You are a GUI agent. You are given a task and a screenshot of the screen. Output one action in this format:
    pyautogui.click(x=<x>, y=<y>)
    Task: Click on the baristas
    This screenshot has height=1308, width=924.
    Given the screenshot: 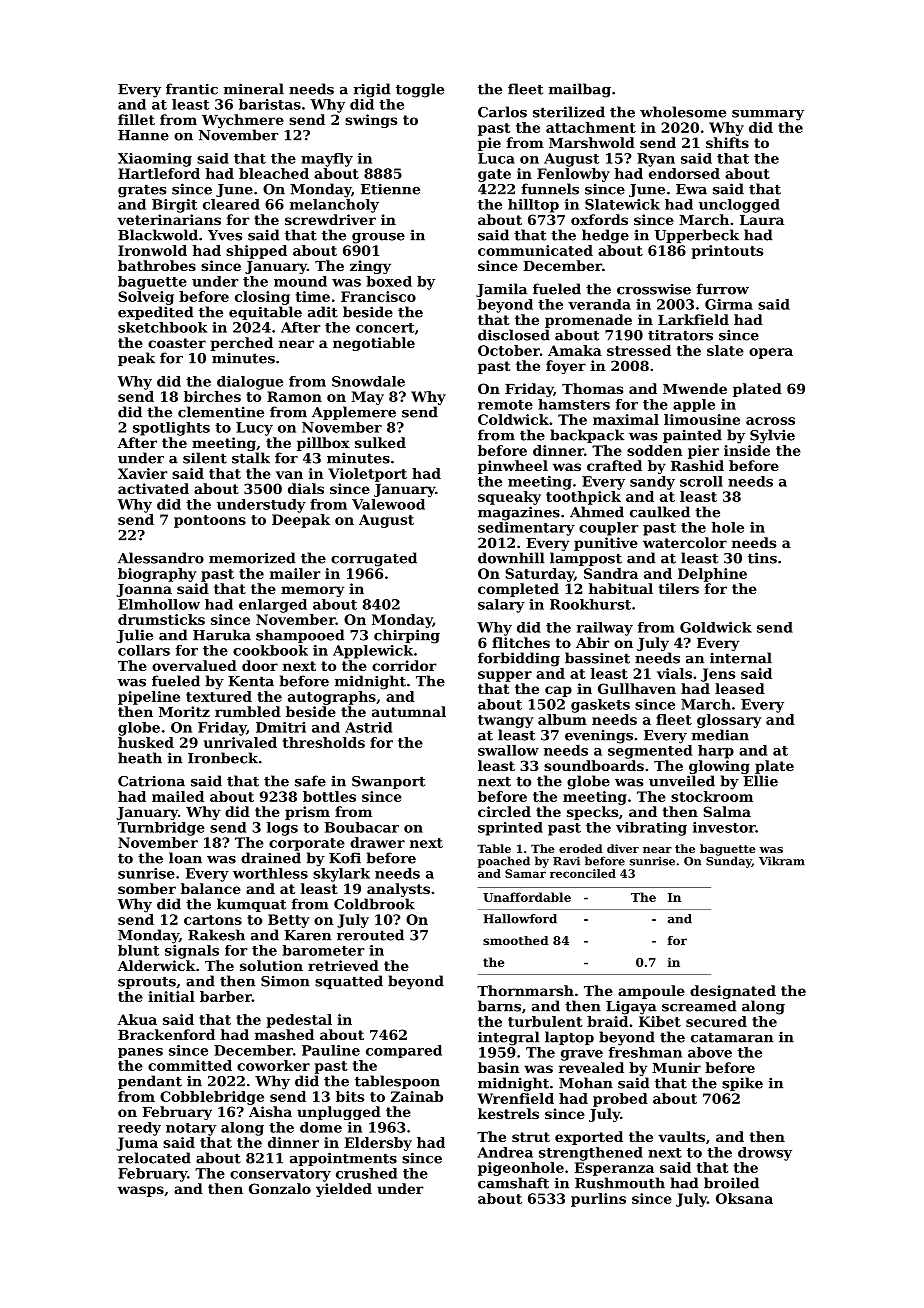 What is the action you would take?
    pyautogui.click(x=270, y=104)
